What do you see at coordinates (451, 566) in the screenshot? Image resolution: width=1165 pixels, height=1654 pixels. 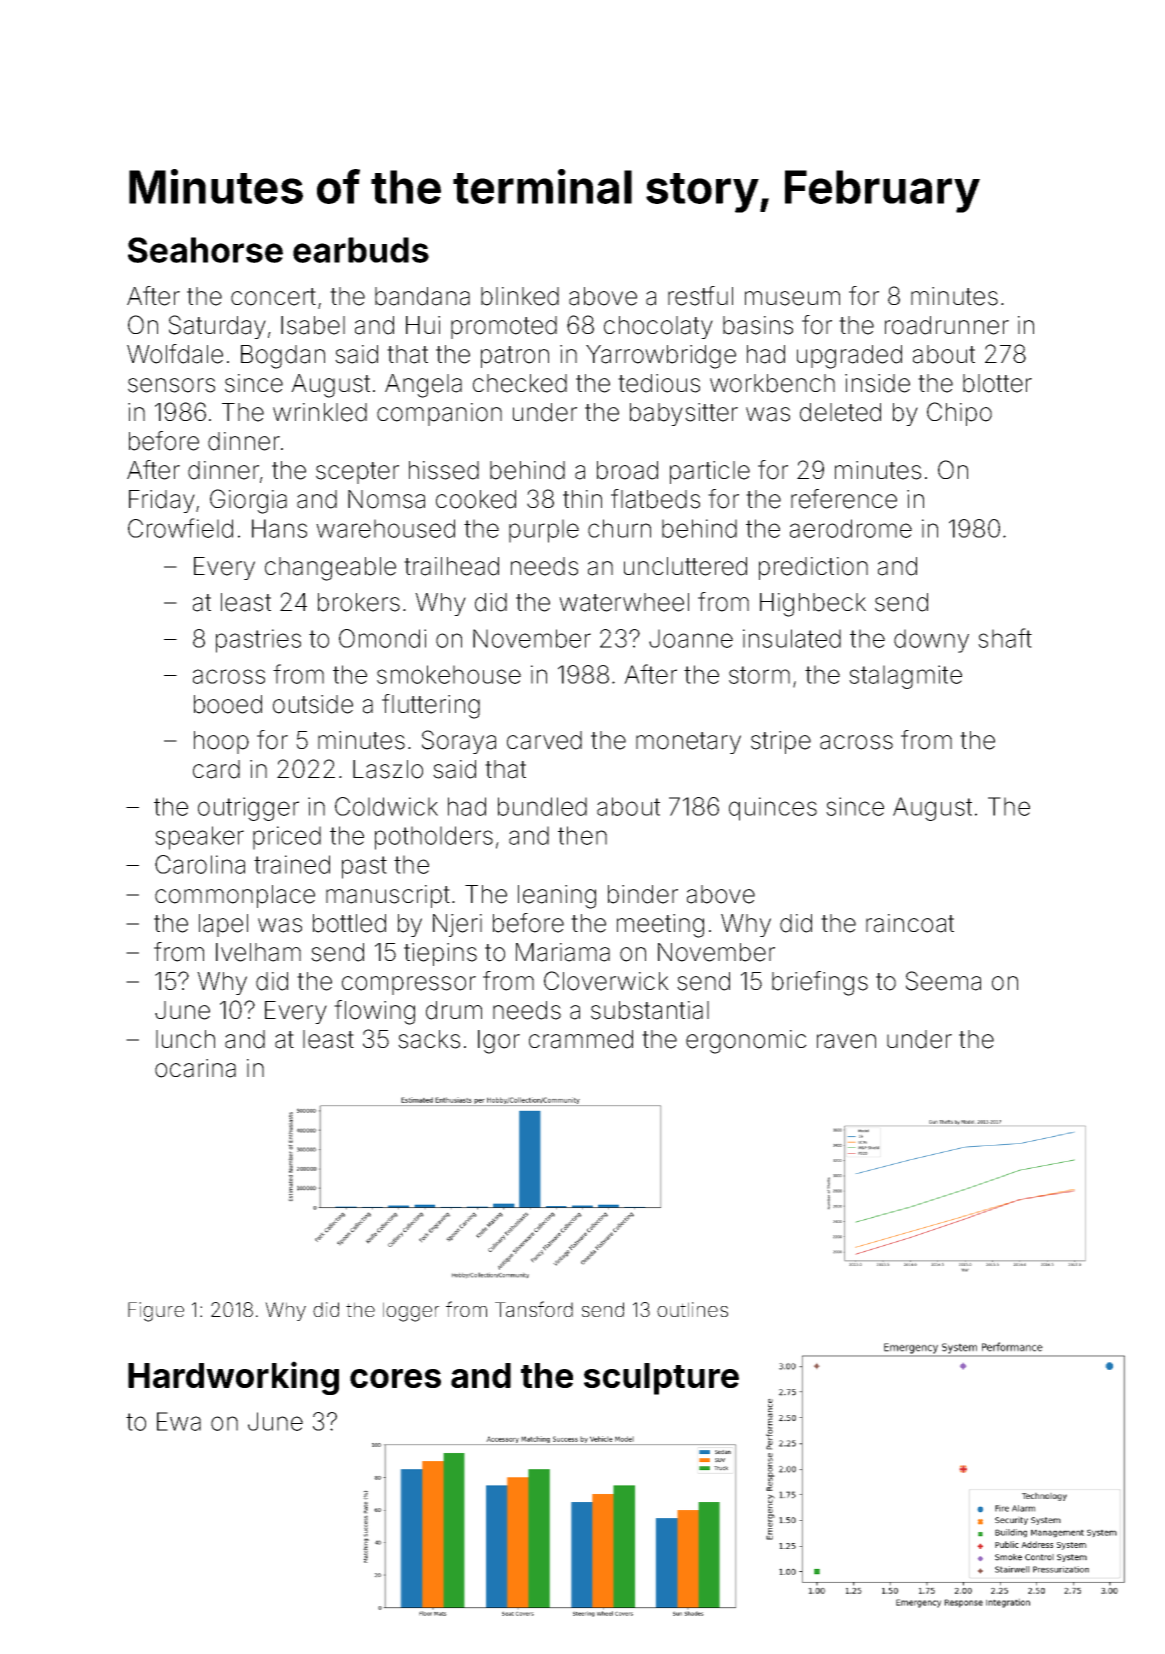 I see `trailhead` at bounding box center [451, 566].
